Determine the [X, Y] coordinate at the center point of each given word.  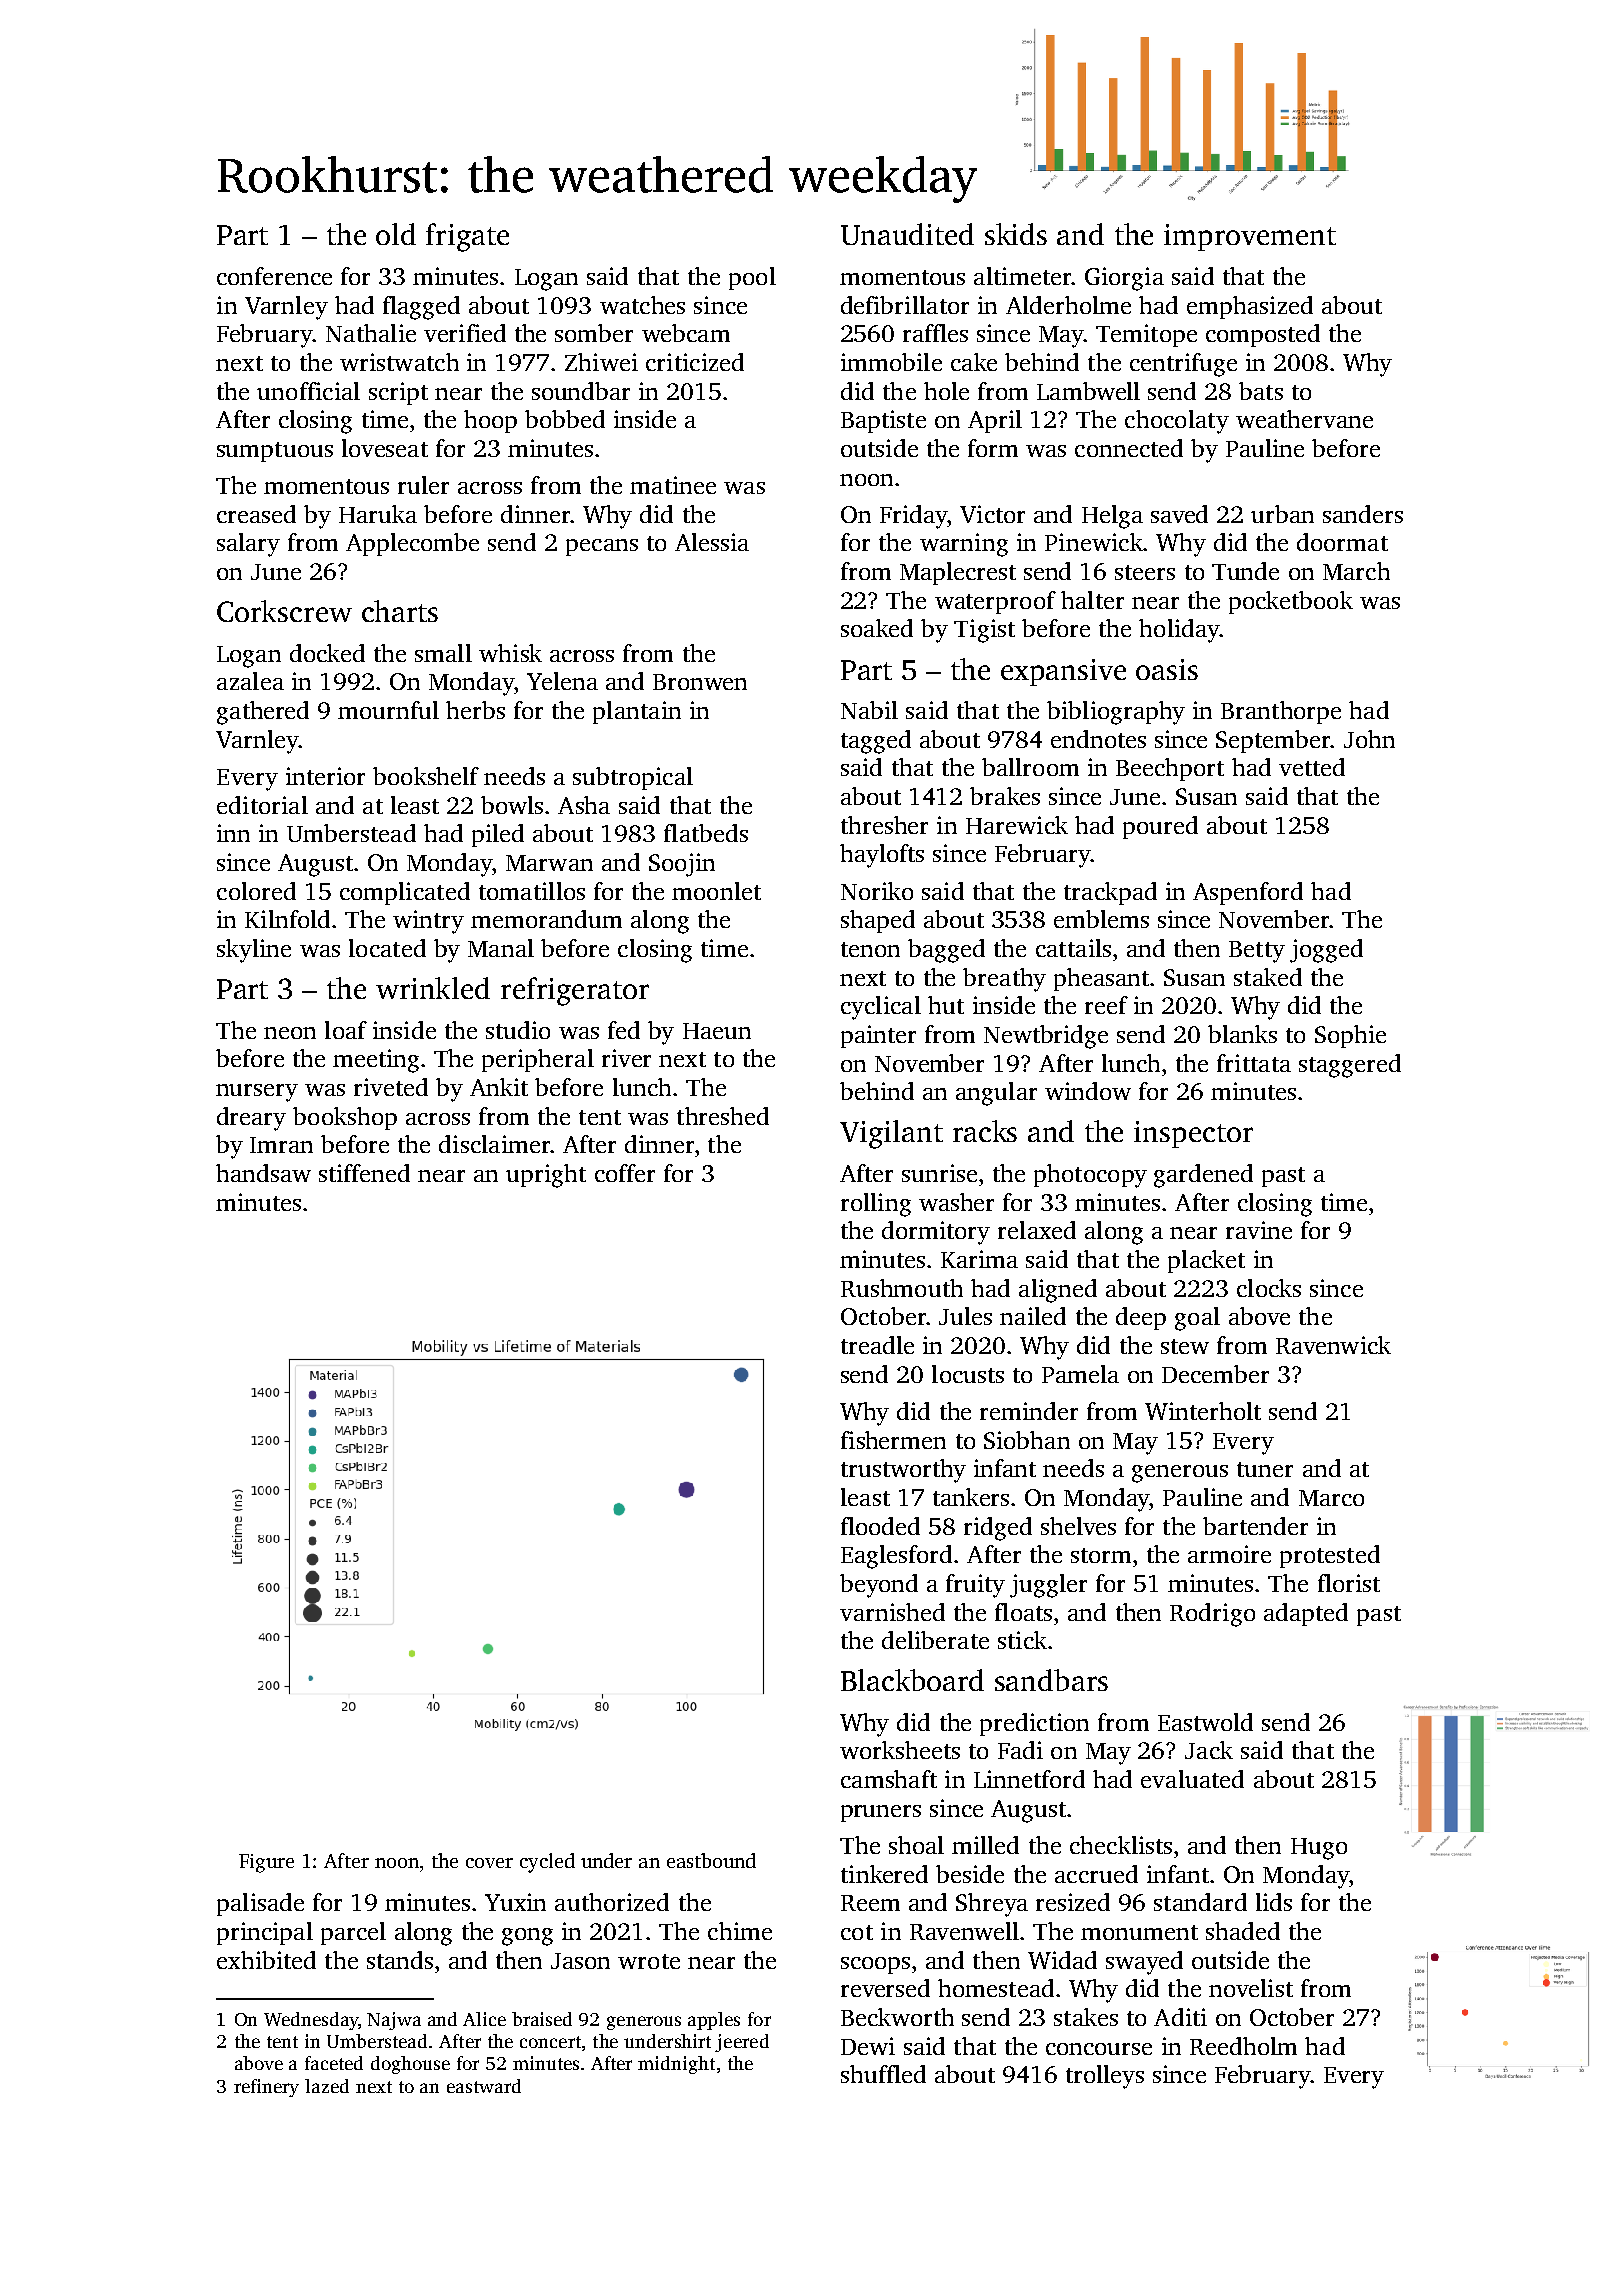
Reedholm [1243, 2046]
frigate [467, 237]
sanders [1363, 514]
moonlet [716, 891]
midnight [676, 2065]
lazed [327, 2086]
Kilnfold [287, 919]
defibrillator [905, 305]
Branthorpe [1281, 712]
